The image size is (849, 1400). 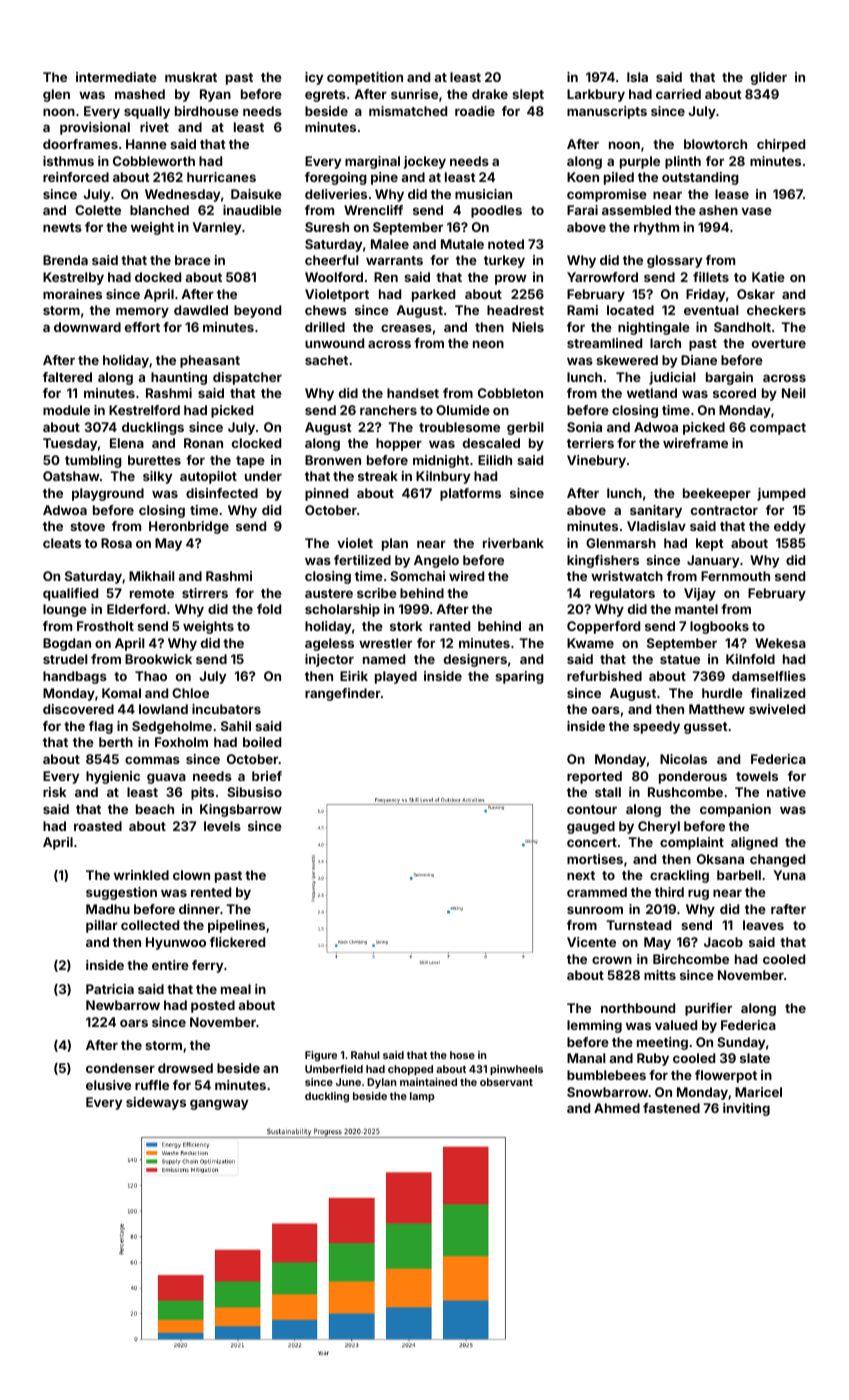 I want to click on mismatched, so click(x=408, y=111).
